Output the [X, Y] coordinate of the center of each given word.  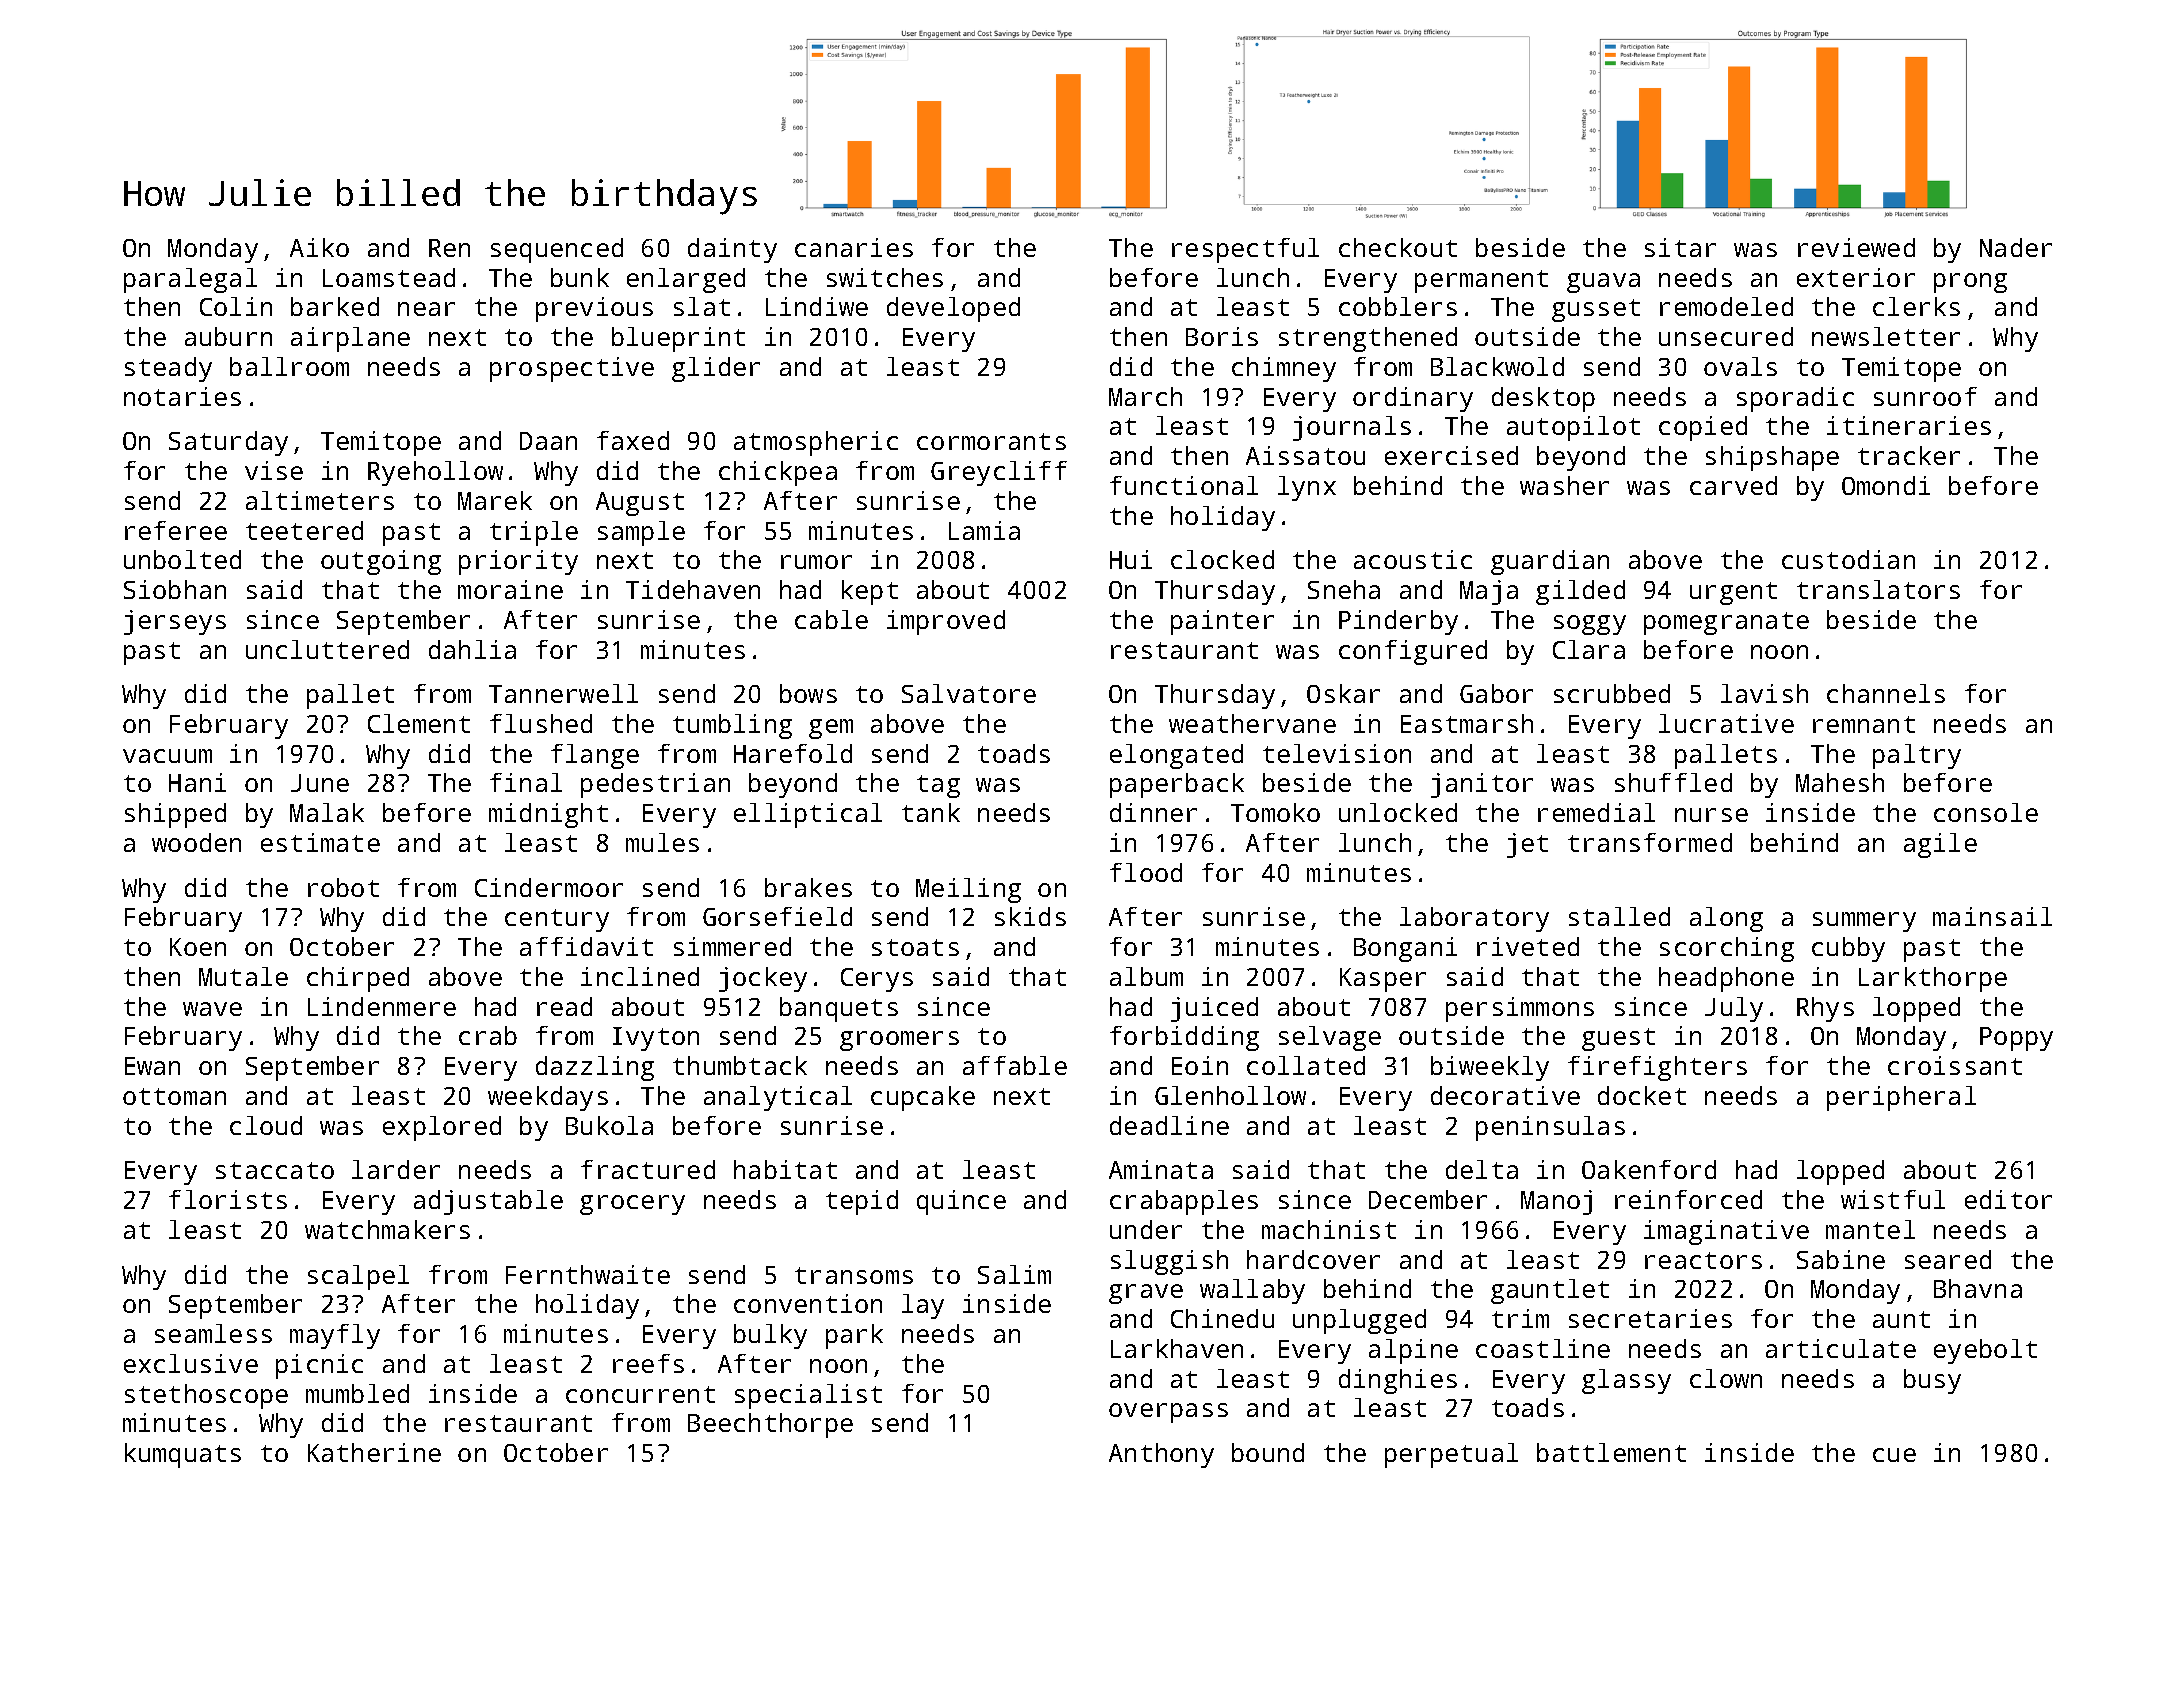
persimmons [1520, 1009]
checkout [1398, 247]
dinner [1153, 812]
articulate [1841, 1348]
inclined [640, 976]
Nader [2016, 247]
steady [168, 369]
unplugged [1359, 1321]
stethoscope [206, 1396]
